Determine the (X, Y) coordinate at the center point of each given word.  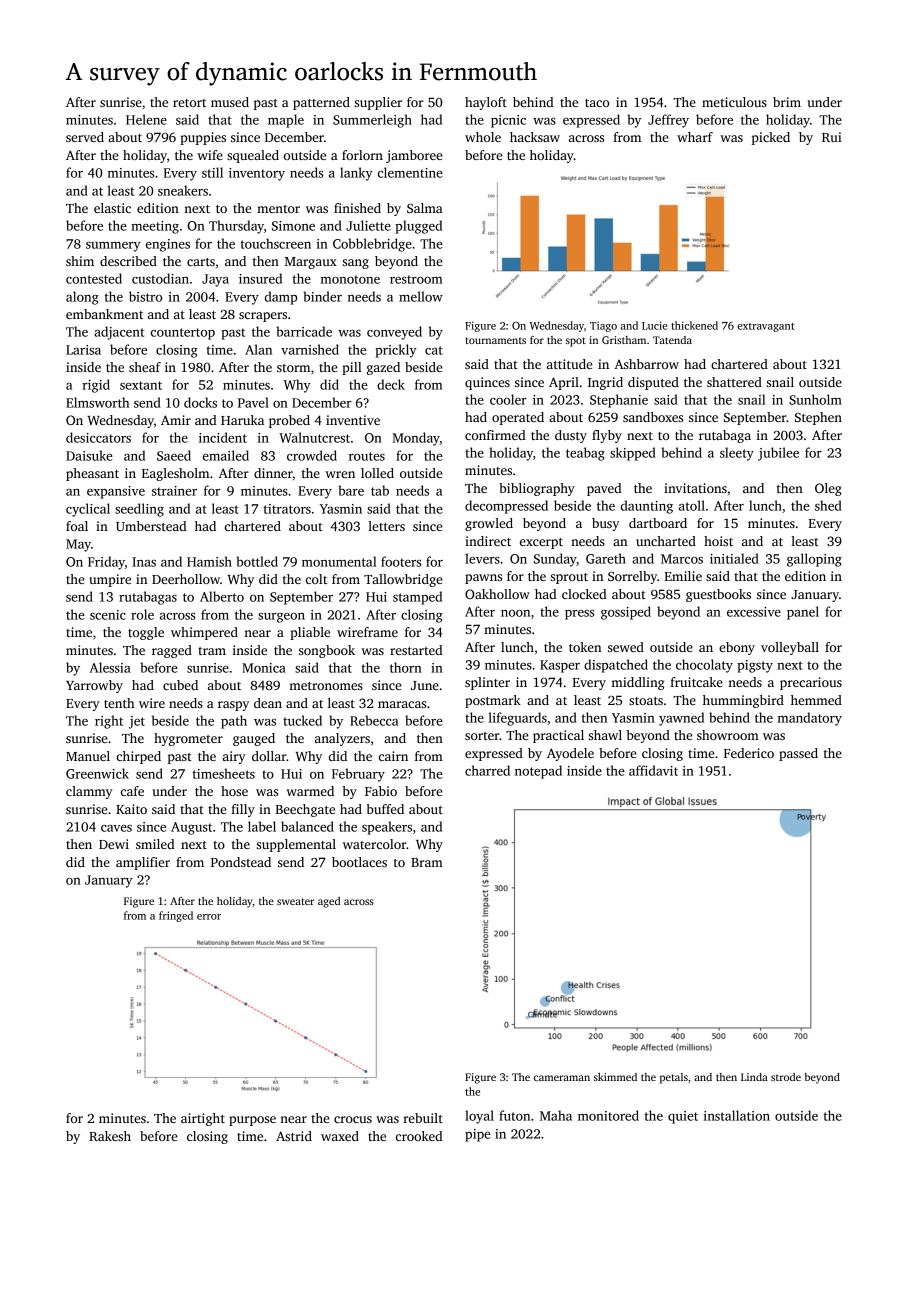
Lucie (655, 325)
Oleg (828, 489)
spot (576, 342)
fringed (176, 916)
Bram (427, 862)
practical (558, 736)
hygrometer (188, 739)
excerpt (541, 543)
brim (787, 102)
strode (786, 1077)
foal (77, 526)
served (85, 137)
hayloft (486, 103)
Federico (749, 753)
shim (80, 261)
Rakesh (110, 1136)
